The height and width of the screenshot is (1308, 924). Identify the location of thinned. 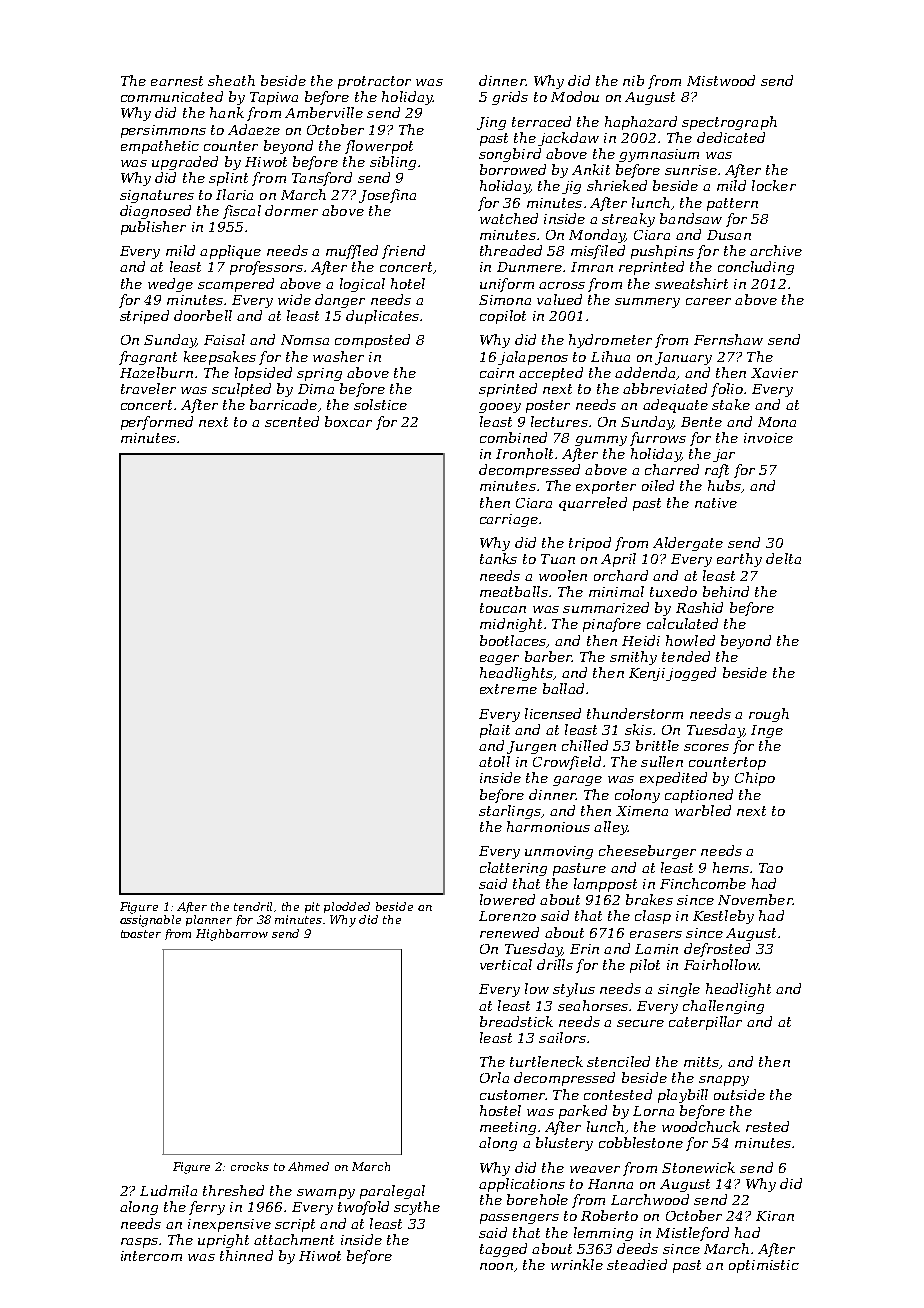
(246, 1255).
